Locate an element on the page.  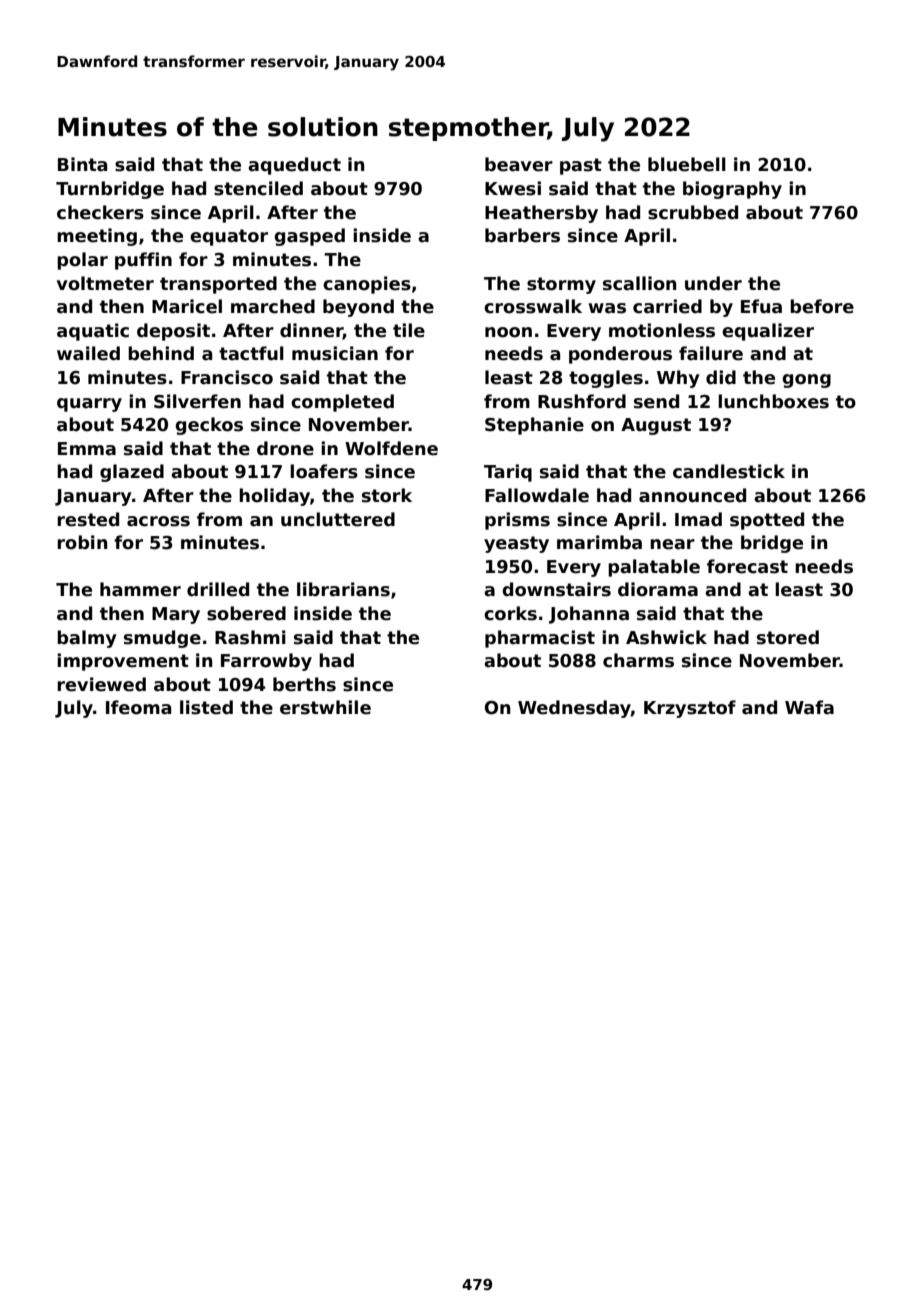
stork is located at coordinates (387, 495).
